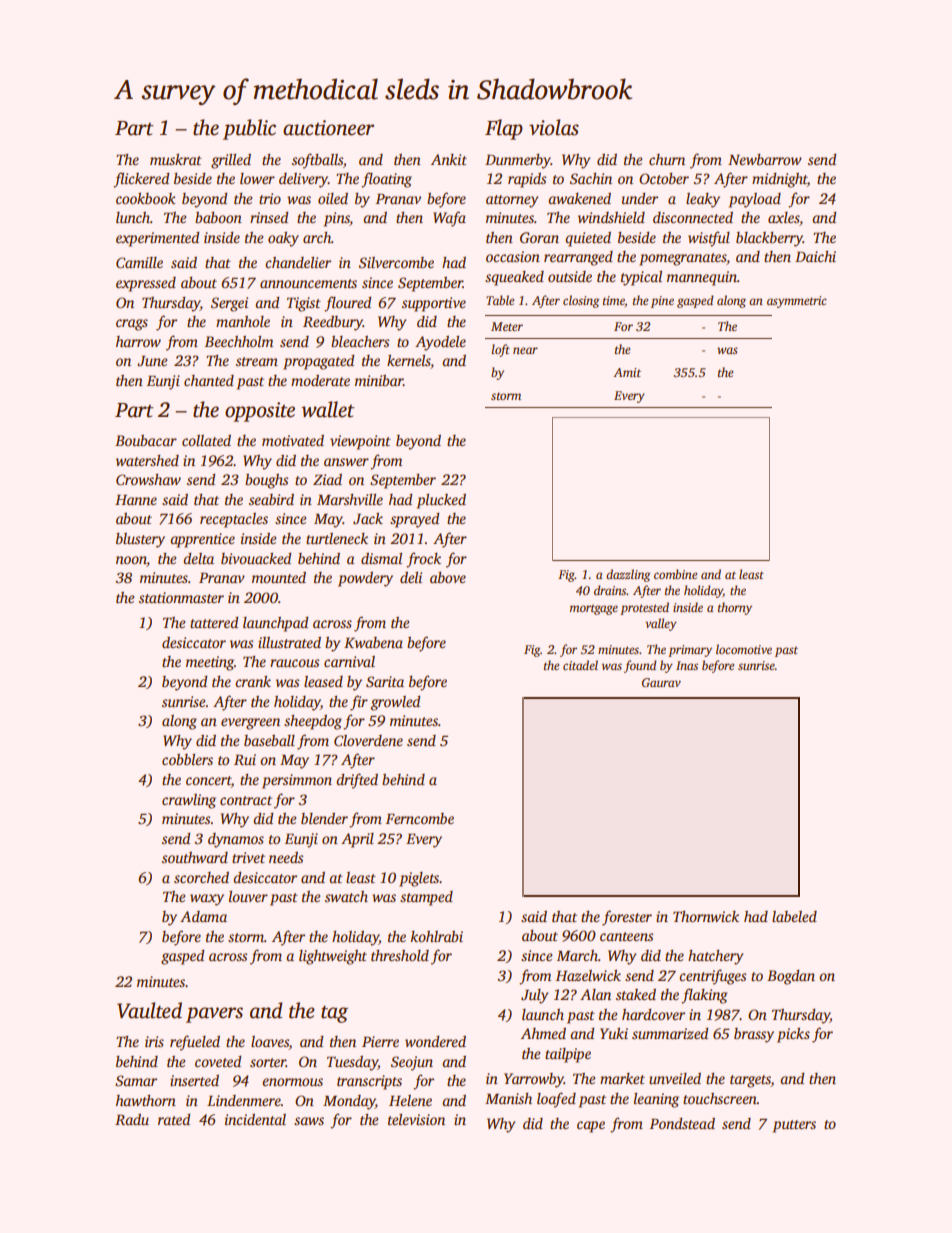 This page has width=952, height=1233. I want to click on receptacles, so click(234, 520).
